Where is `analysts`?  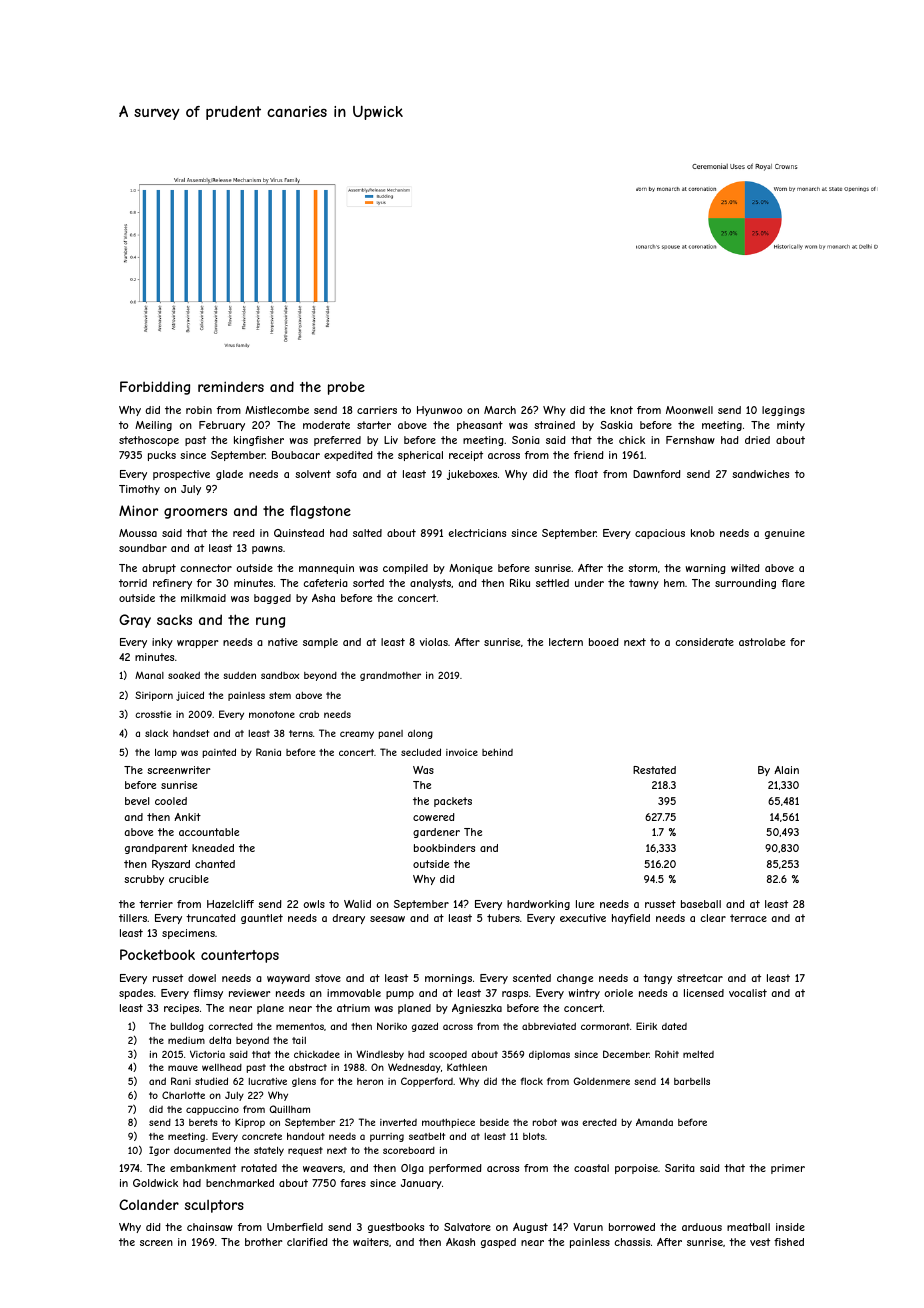 analysts is located at coordinates (430, 584).
